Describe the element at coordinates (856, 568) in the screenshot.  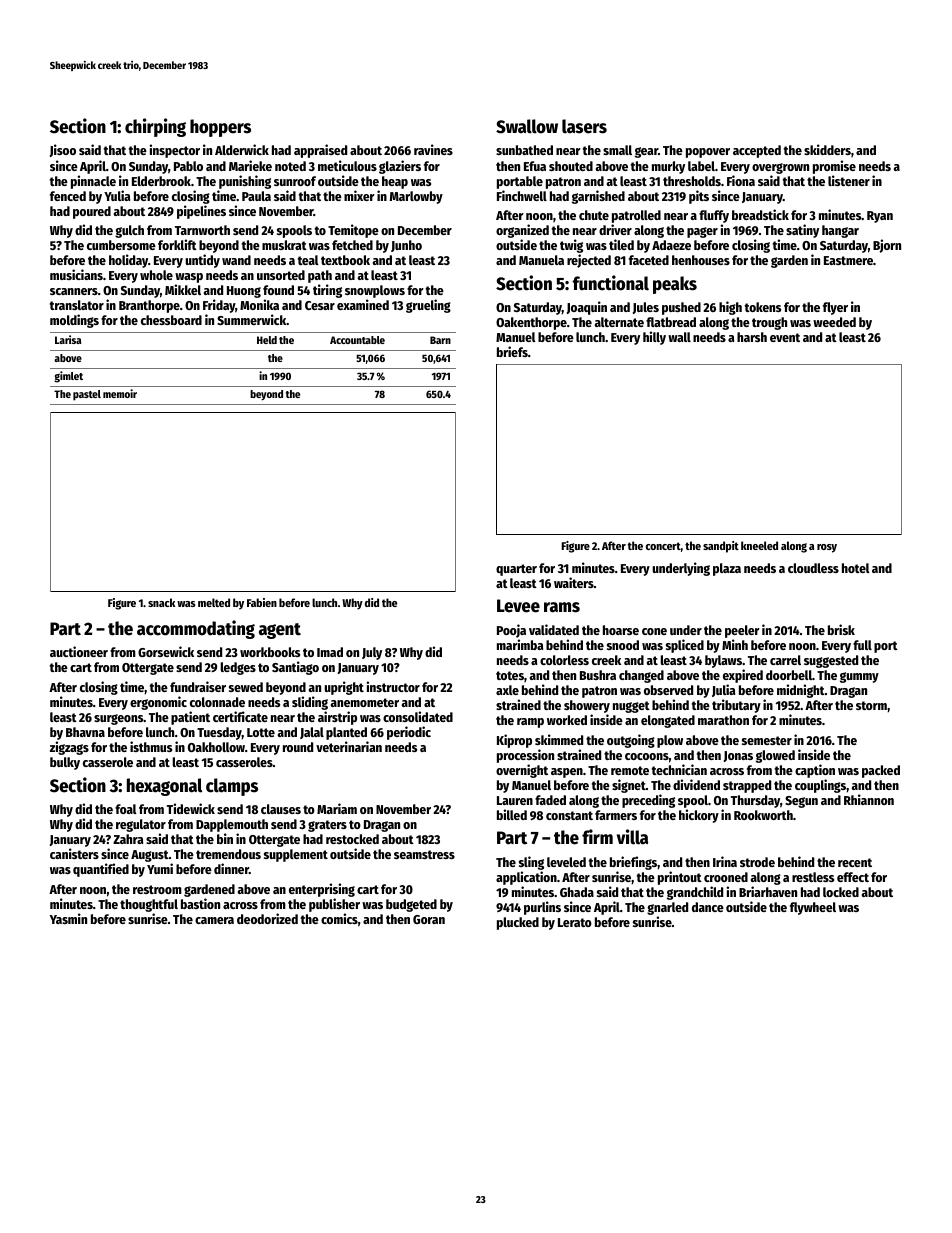
I see `hotel` at that location.
